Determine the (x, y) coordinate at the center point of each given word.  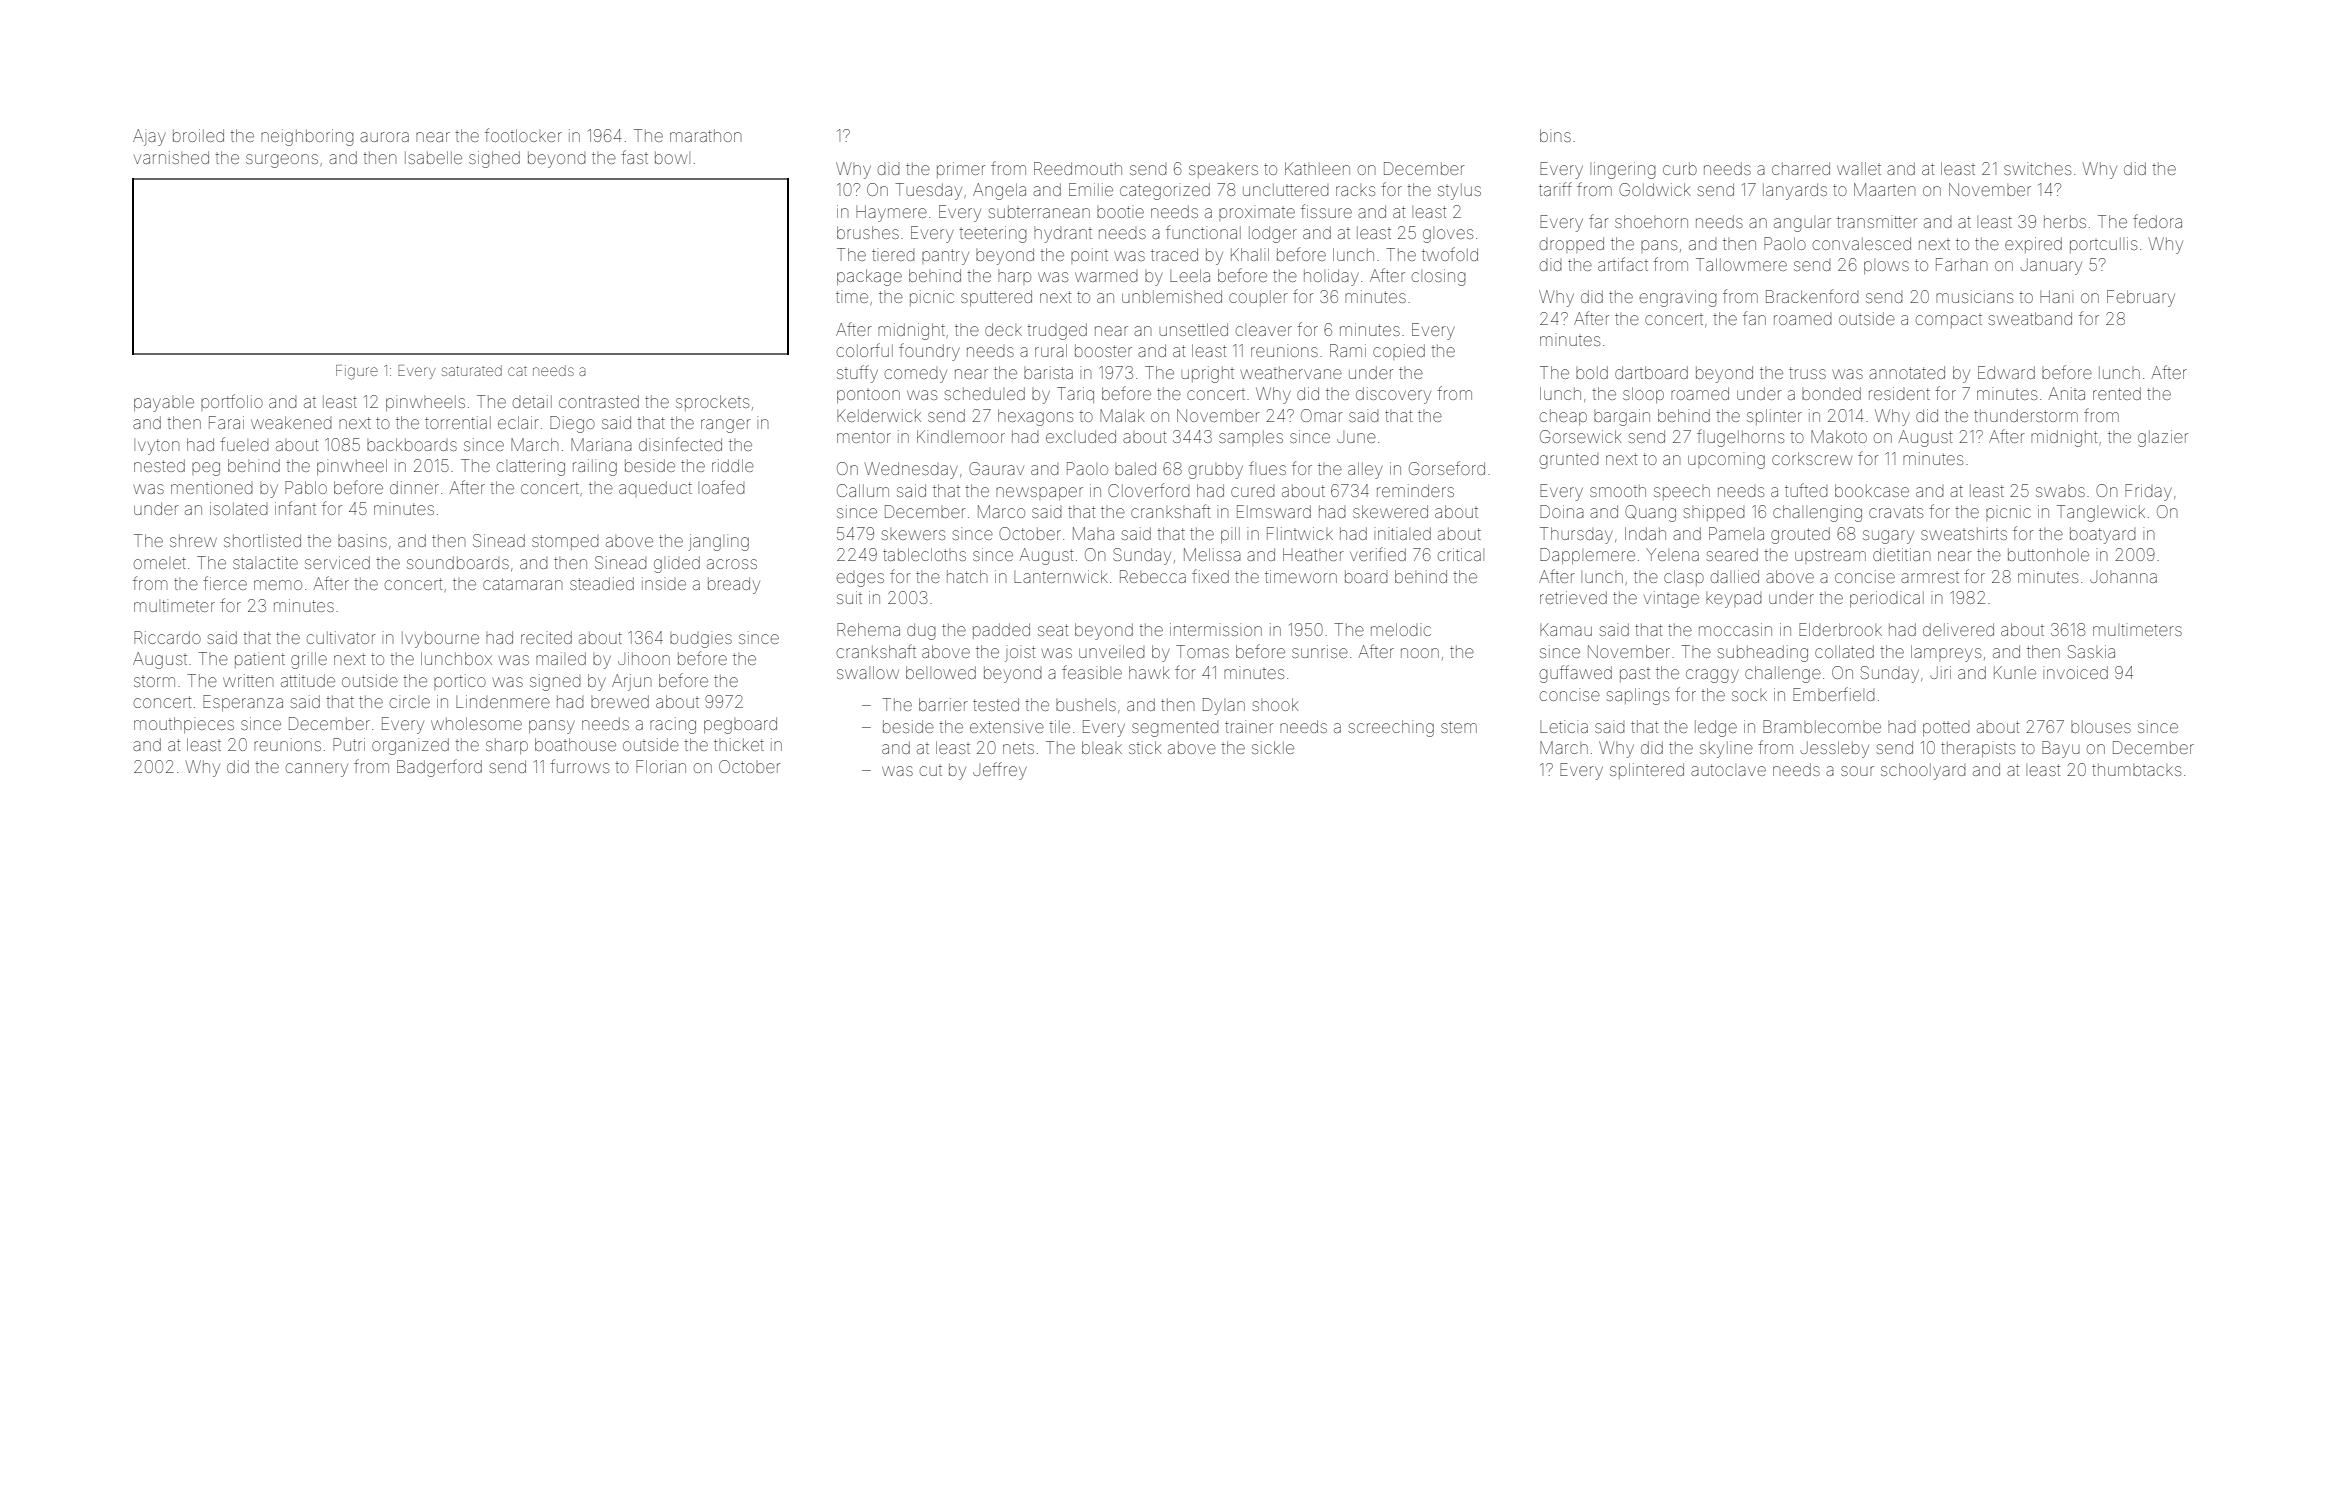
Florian (661, 766)
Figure (357, 372)
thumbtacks (2136, 769)
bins (1555, 135)
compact (1949, 321)
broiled (198, 135)
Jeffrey (1000, 771)
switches (2037, 168)
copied (1399, 352)
